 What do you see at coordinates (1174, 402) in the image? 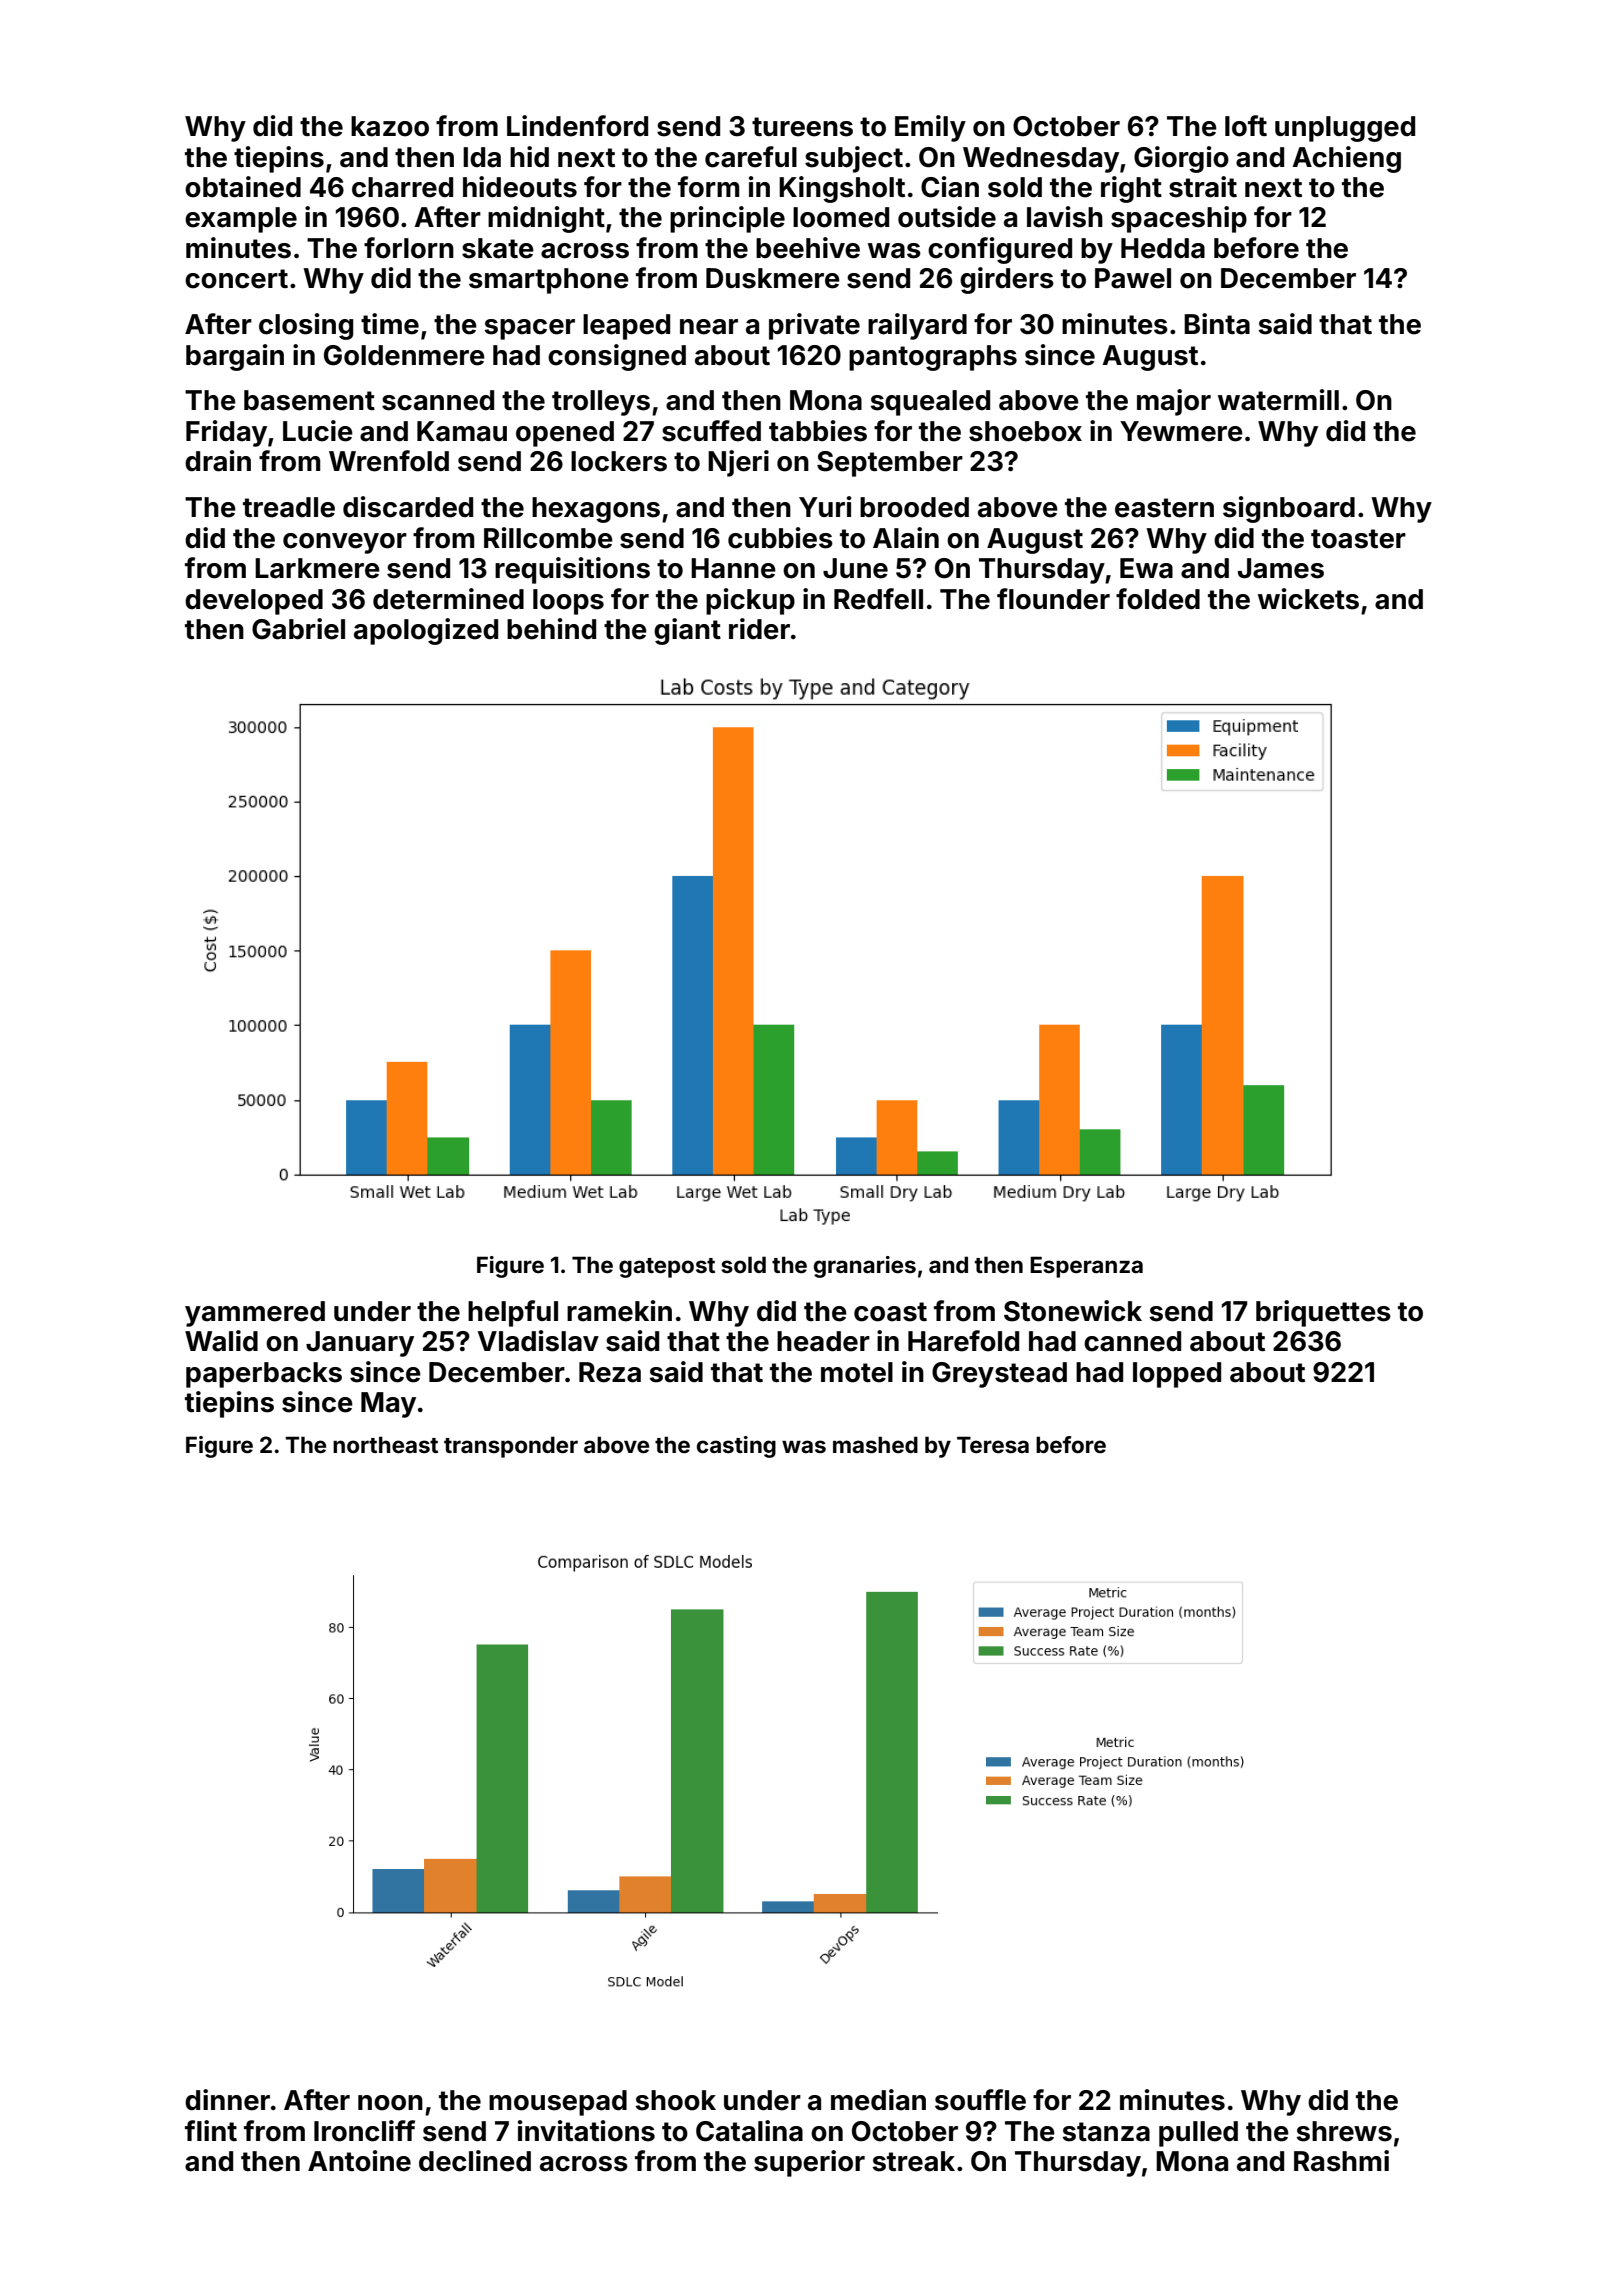
I see `major` at bounding box center [1174, 402].
